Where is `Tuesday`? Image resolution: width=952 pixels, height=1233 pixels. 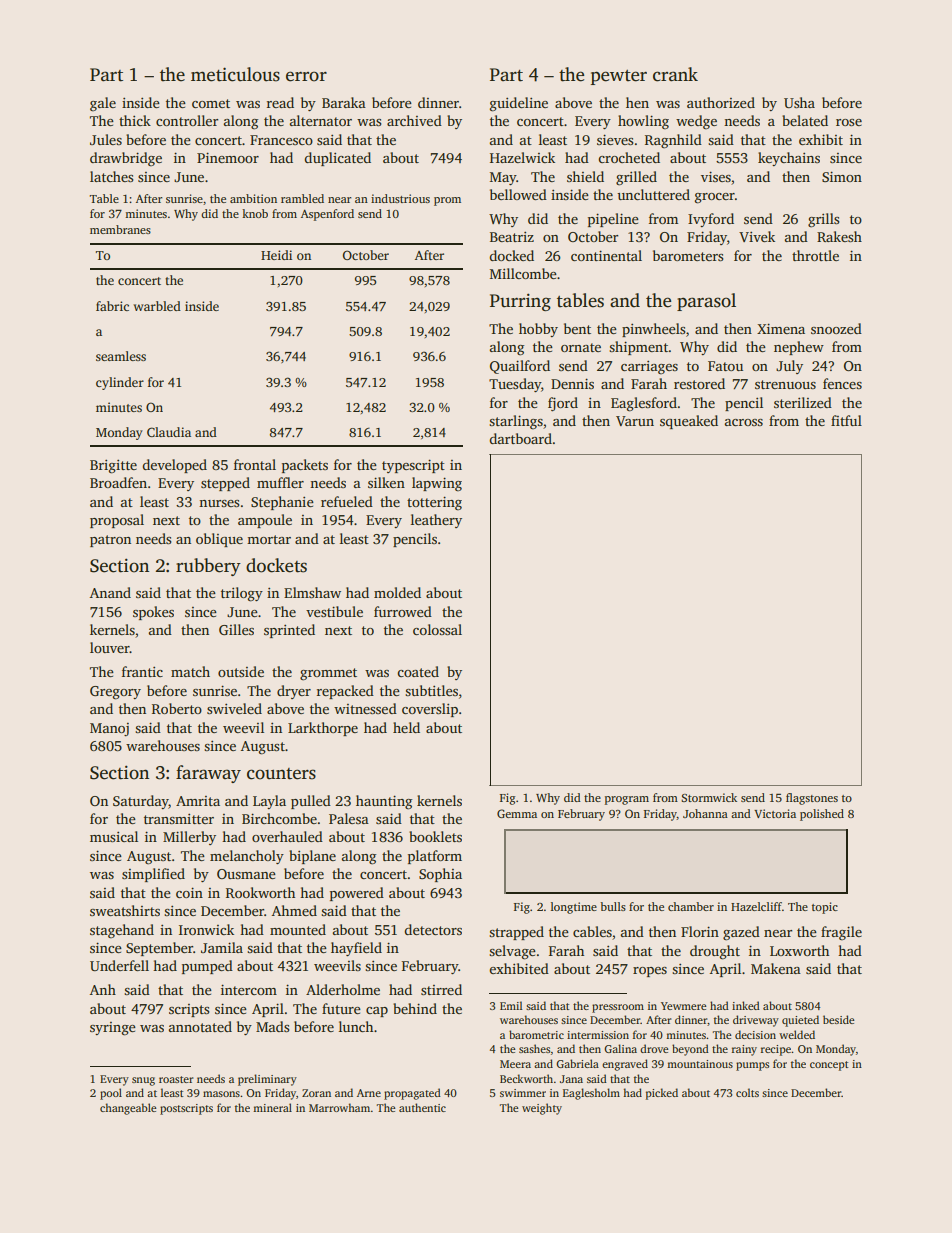 Tuesday is located at coordinates (515, 385).
